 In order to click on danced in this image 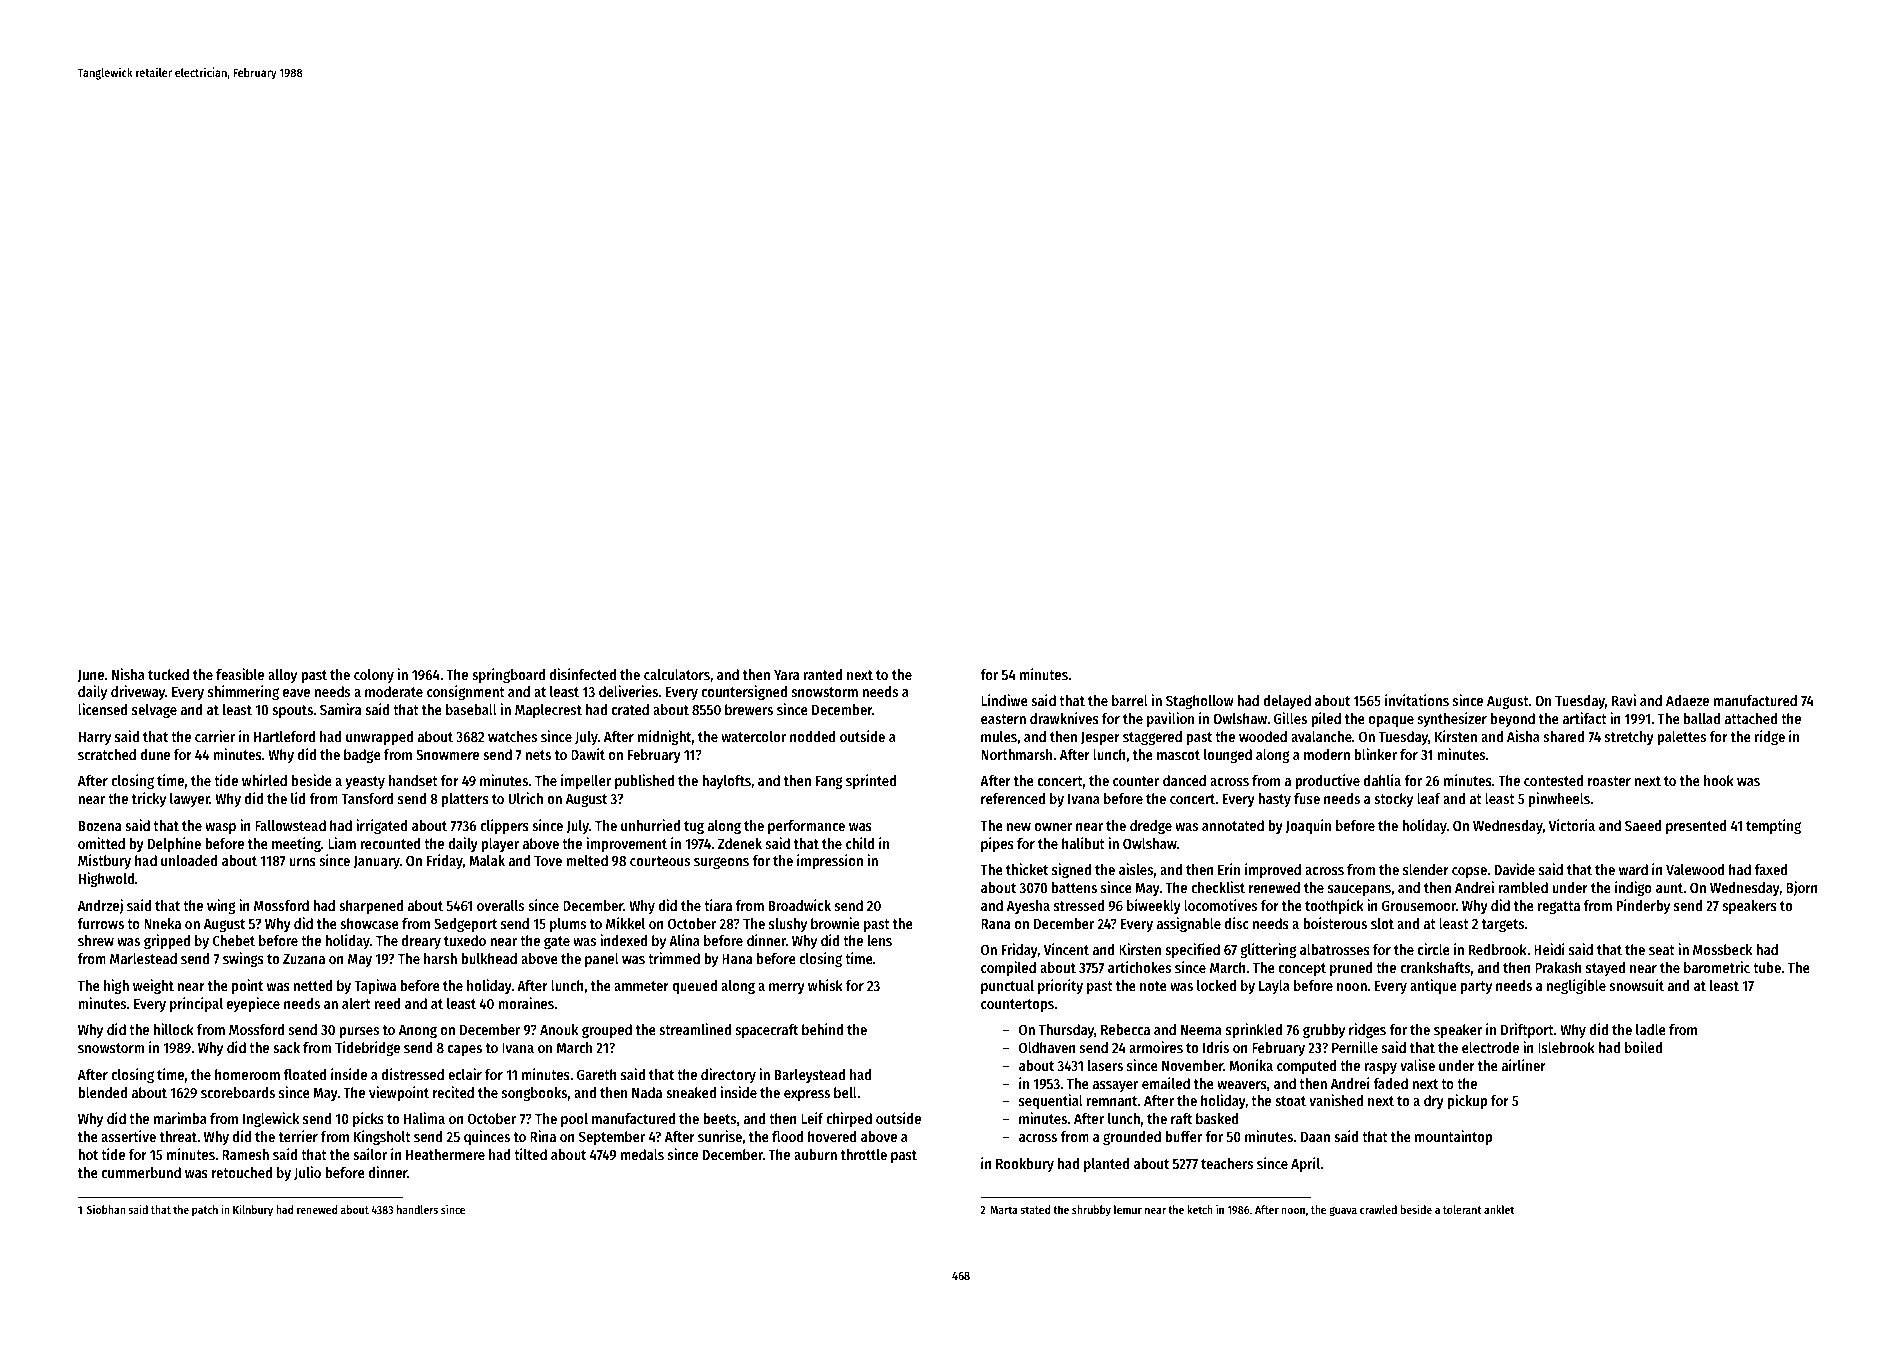, I will do `click(1184, 780)`.
